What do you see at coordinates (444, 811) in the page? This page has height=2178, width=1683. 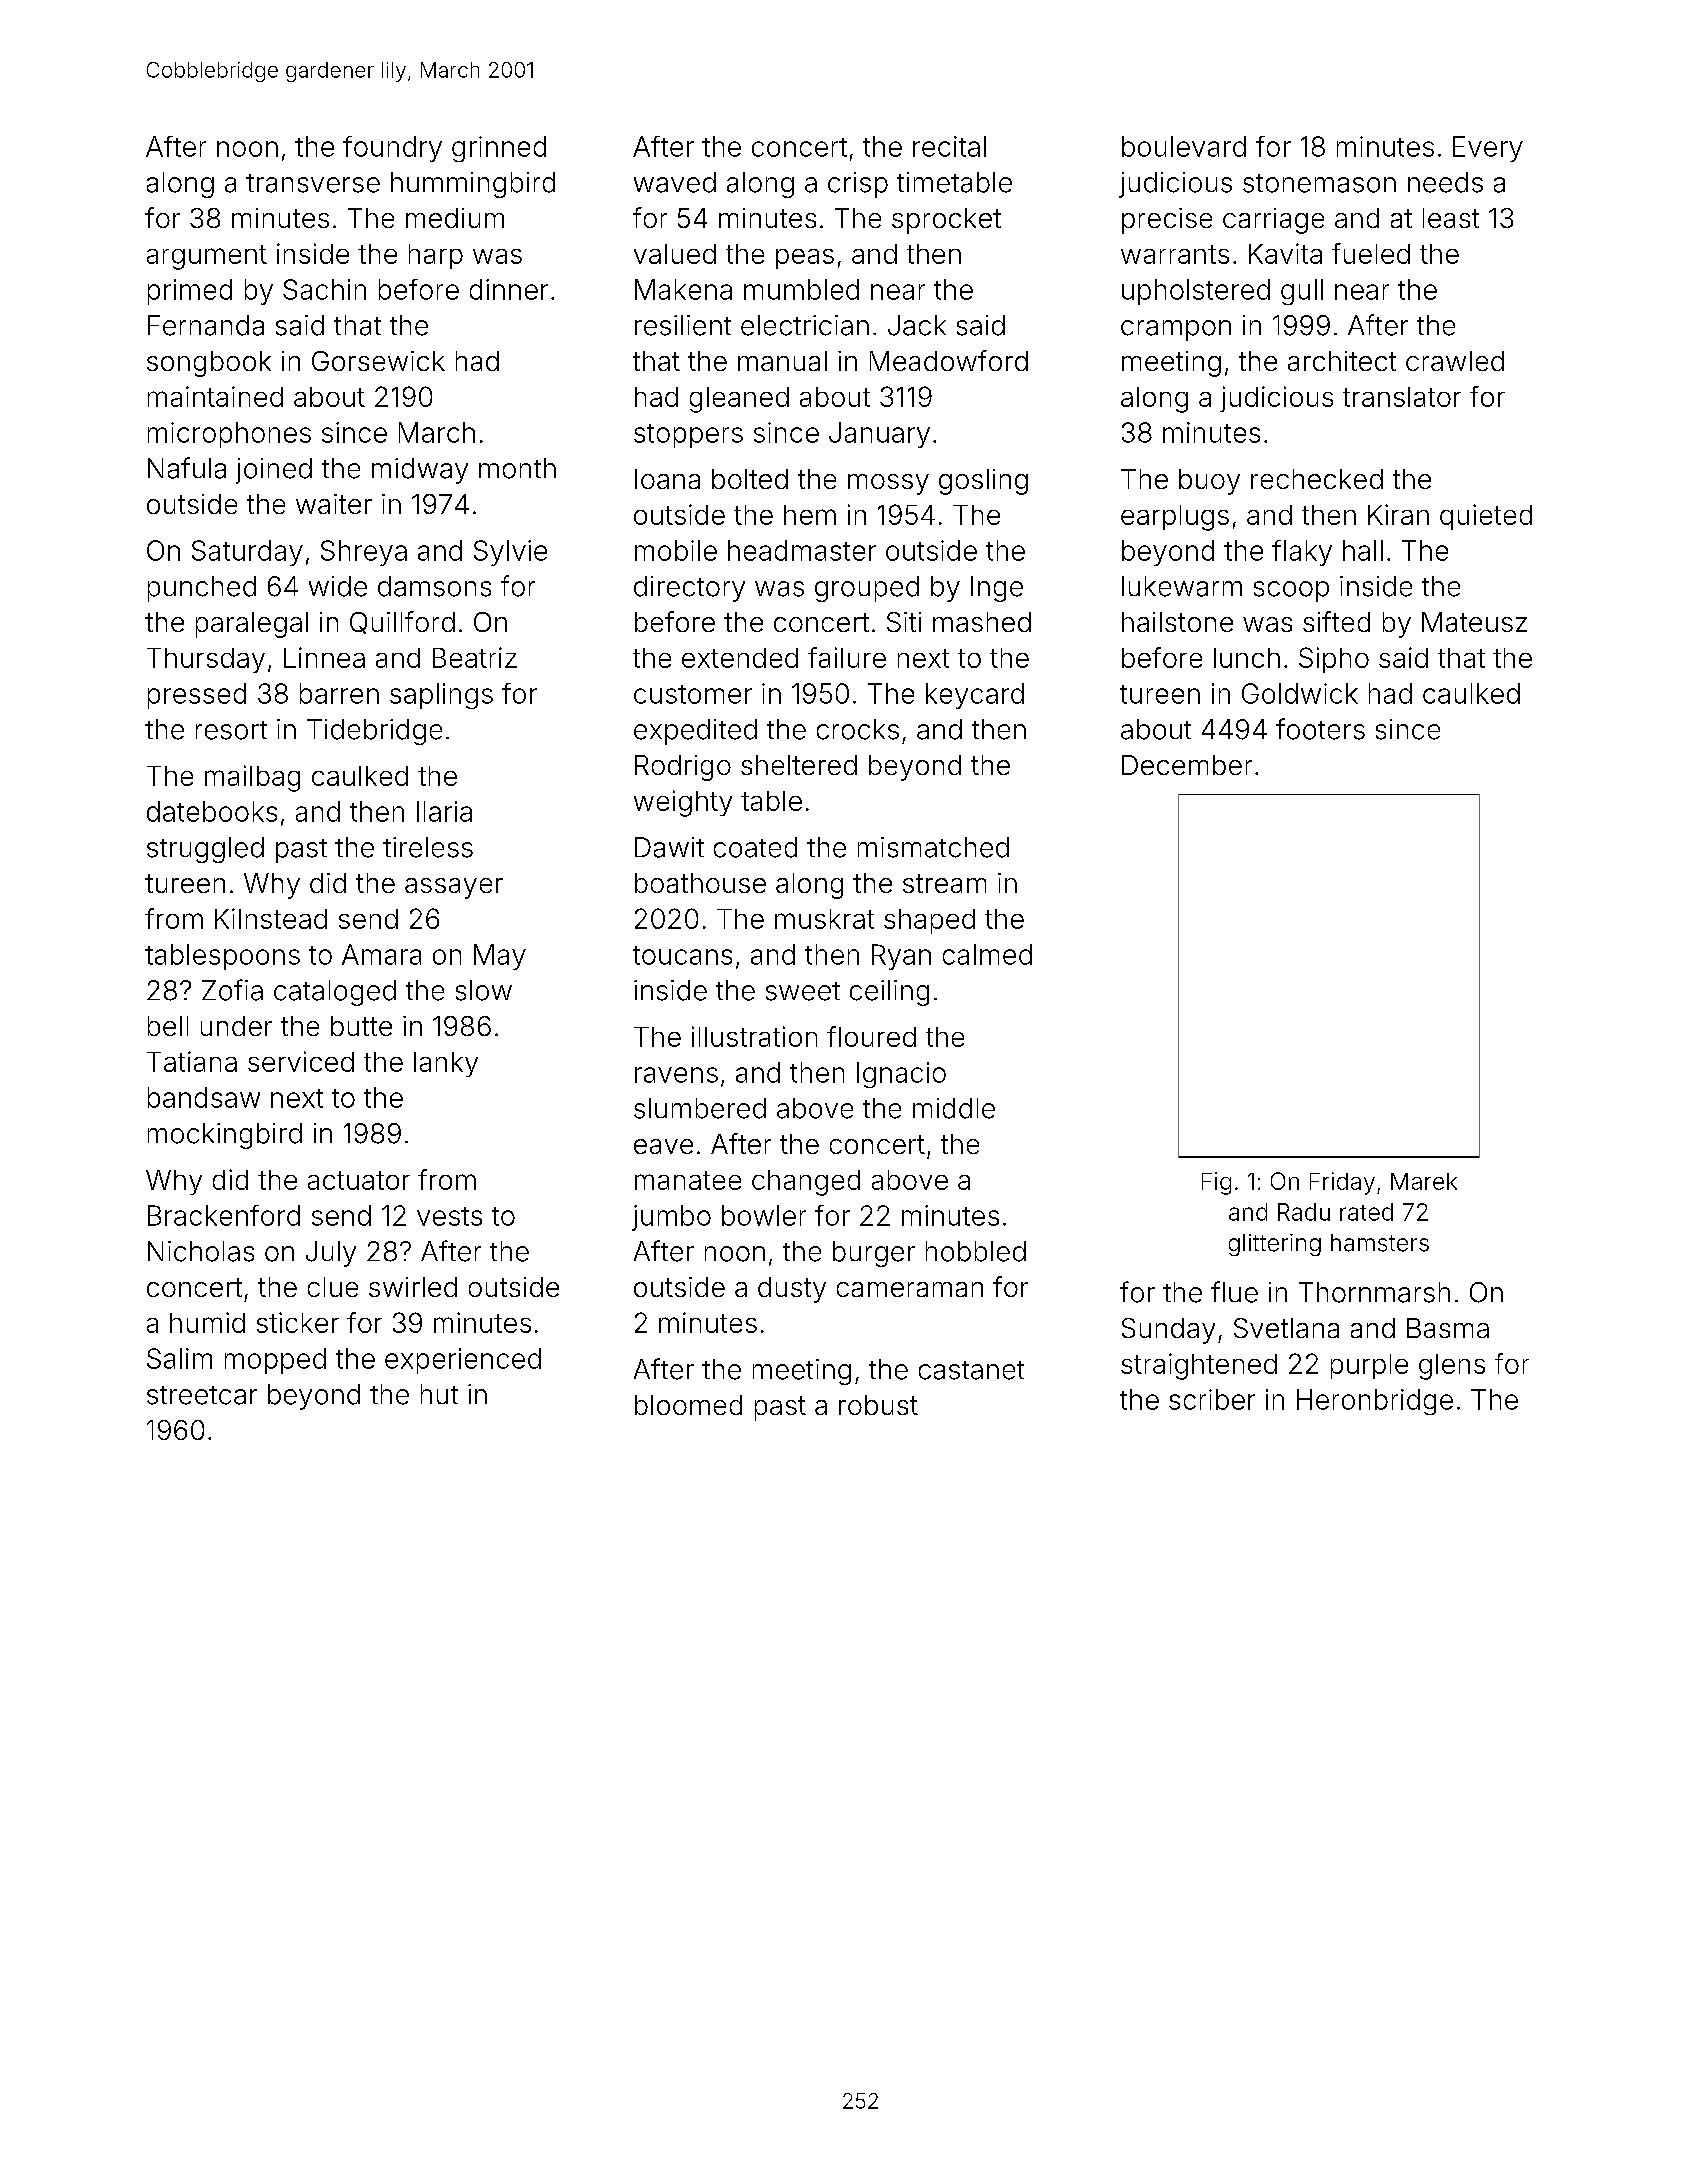 I see `Ilaria` at bounding box center [444, 811].
